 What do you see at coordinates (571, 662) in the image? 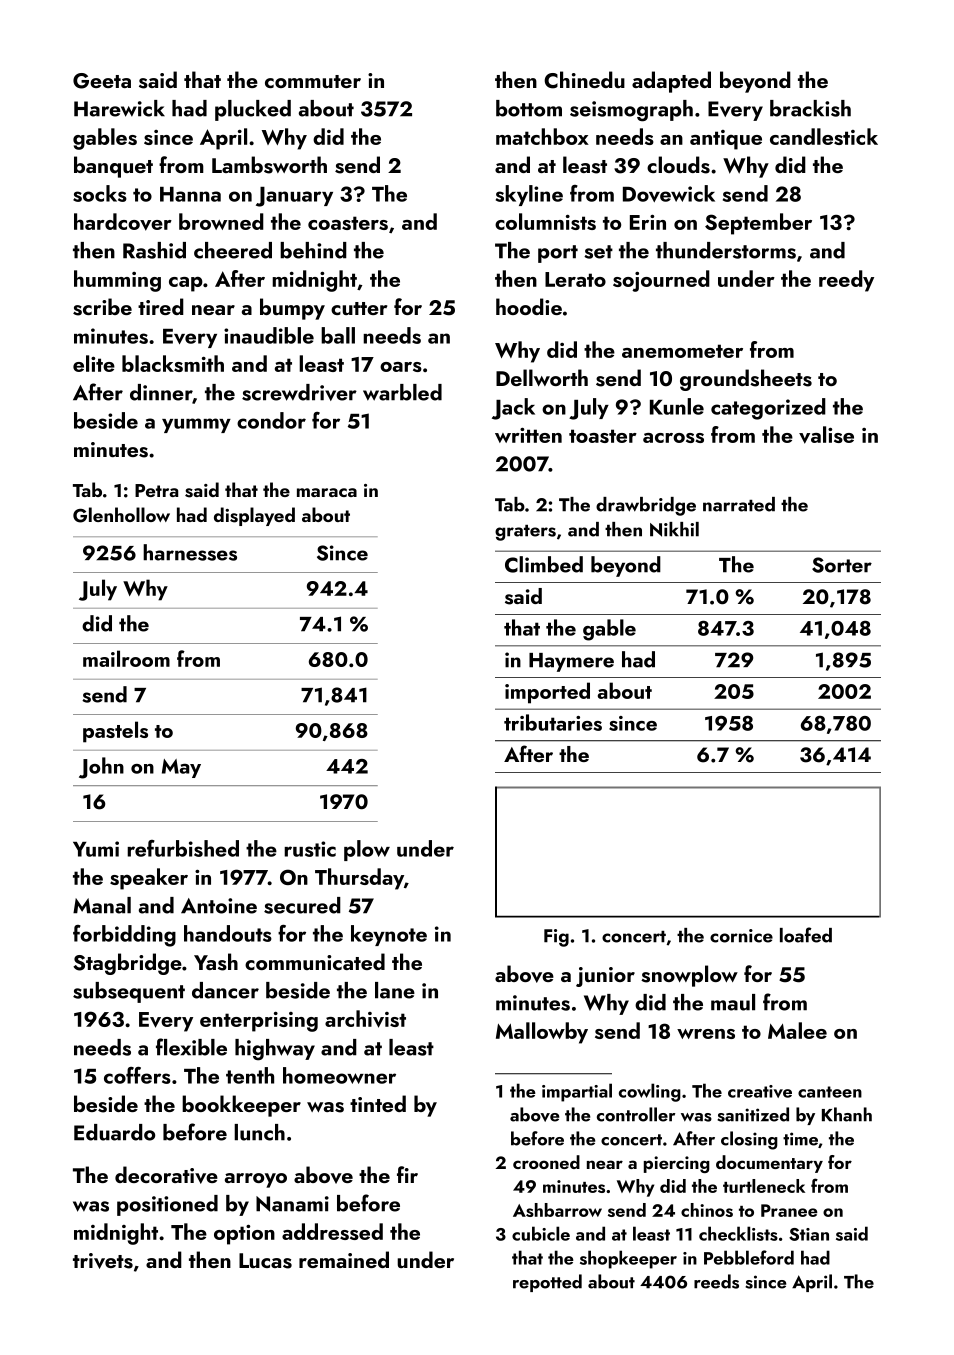
I see `Haymere` at bounding box center [571, 662].
